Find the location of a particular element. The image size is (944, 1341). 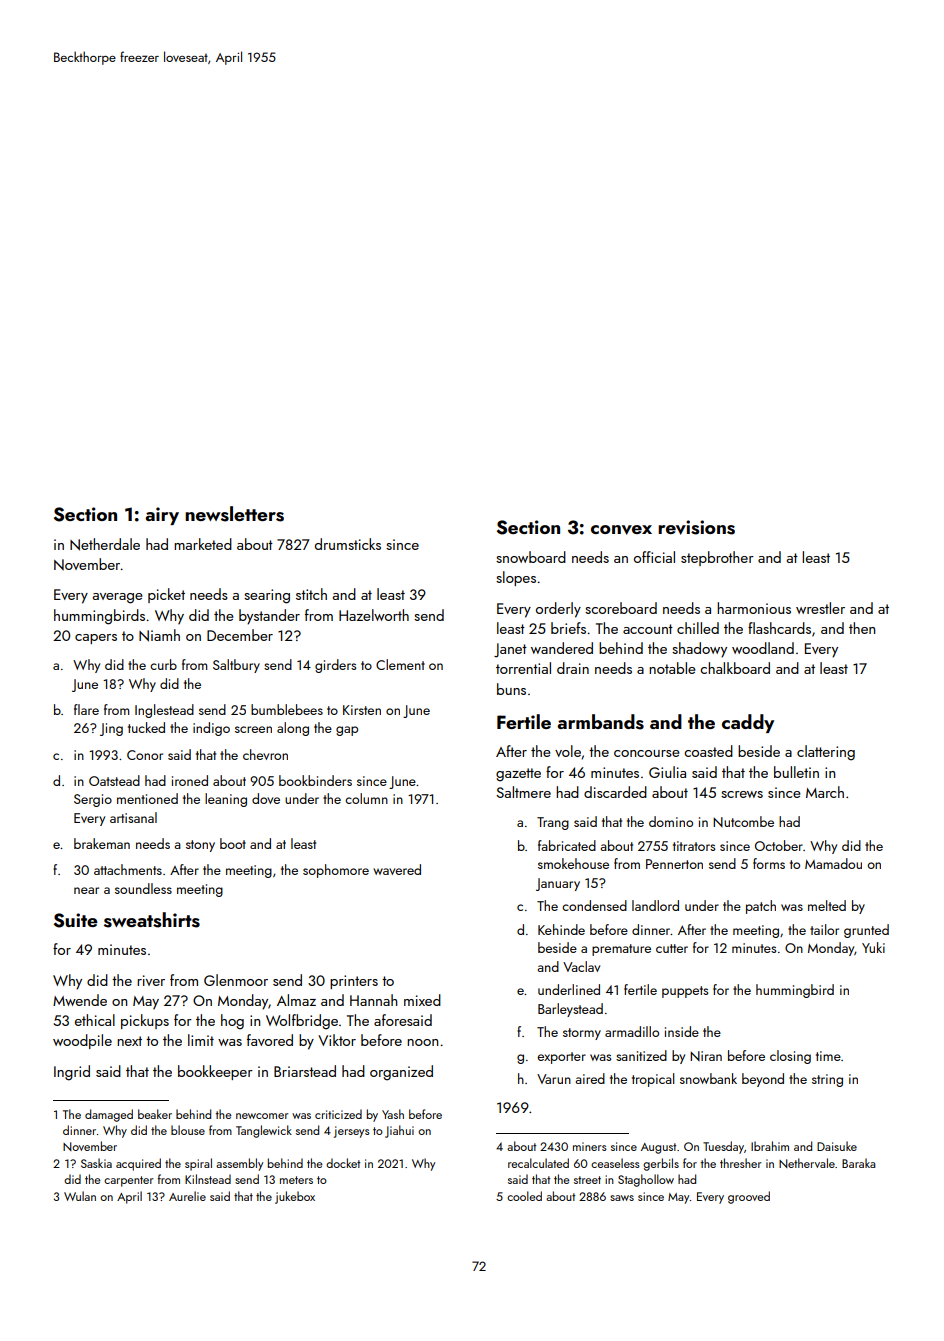

melted is located at coordinates (827, 905).
